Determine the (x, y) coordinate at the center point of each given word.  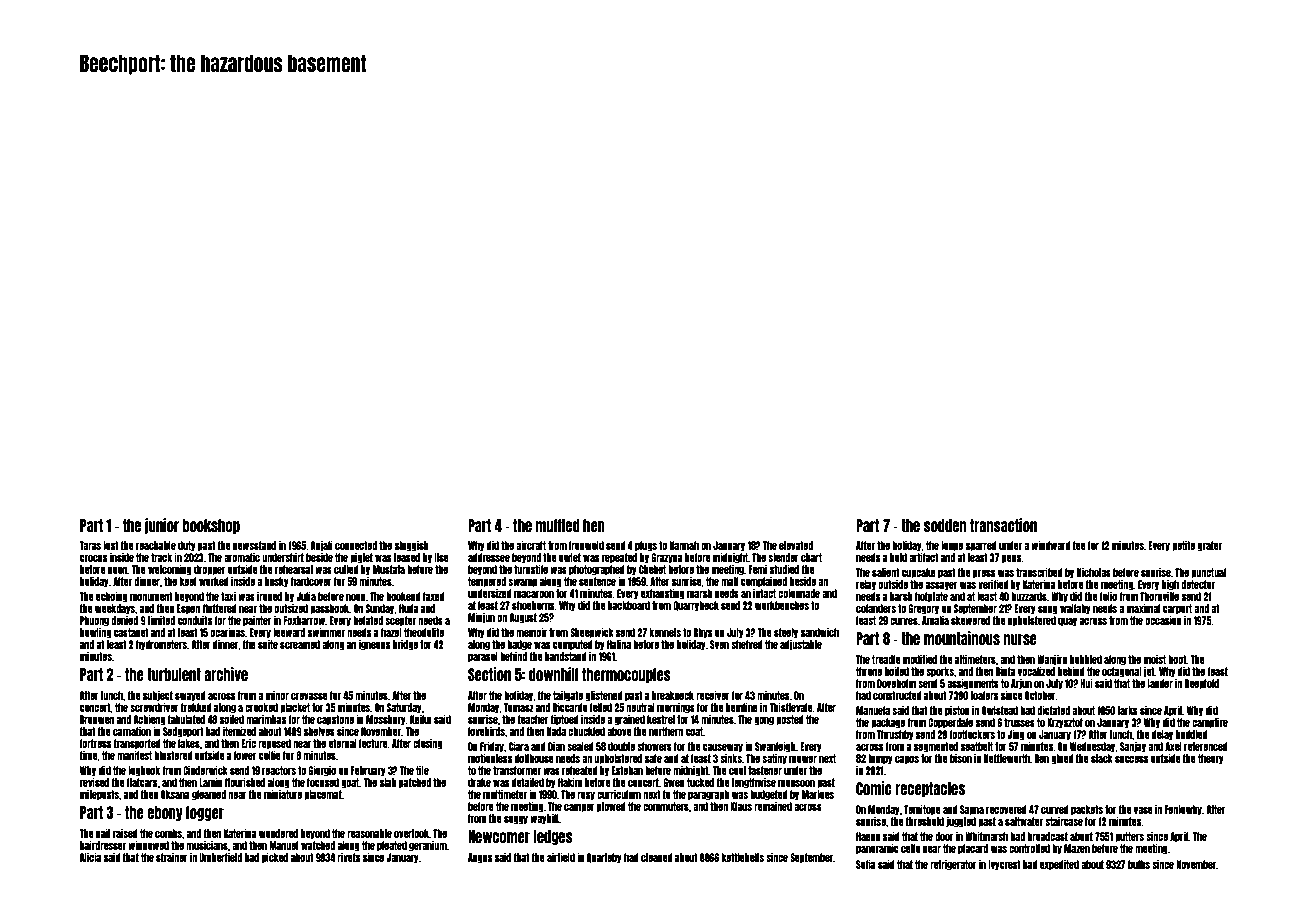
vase (1143, 810)
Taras (90, 545)
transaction (1003, 525)
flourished (245, 782)
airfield (561, 857)
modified (920, 659)
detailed (528, 782)
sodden (945, 525)
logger (205, 813)
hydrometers (161, 645)
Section (489, 674)
